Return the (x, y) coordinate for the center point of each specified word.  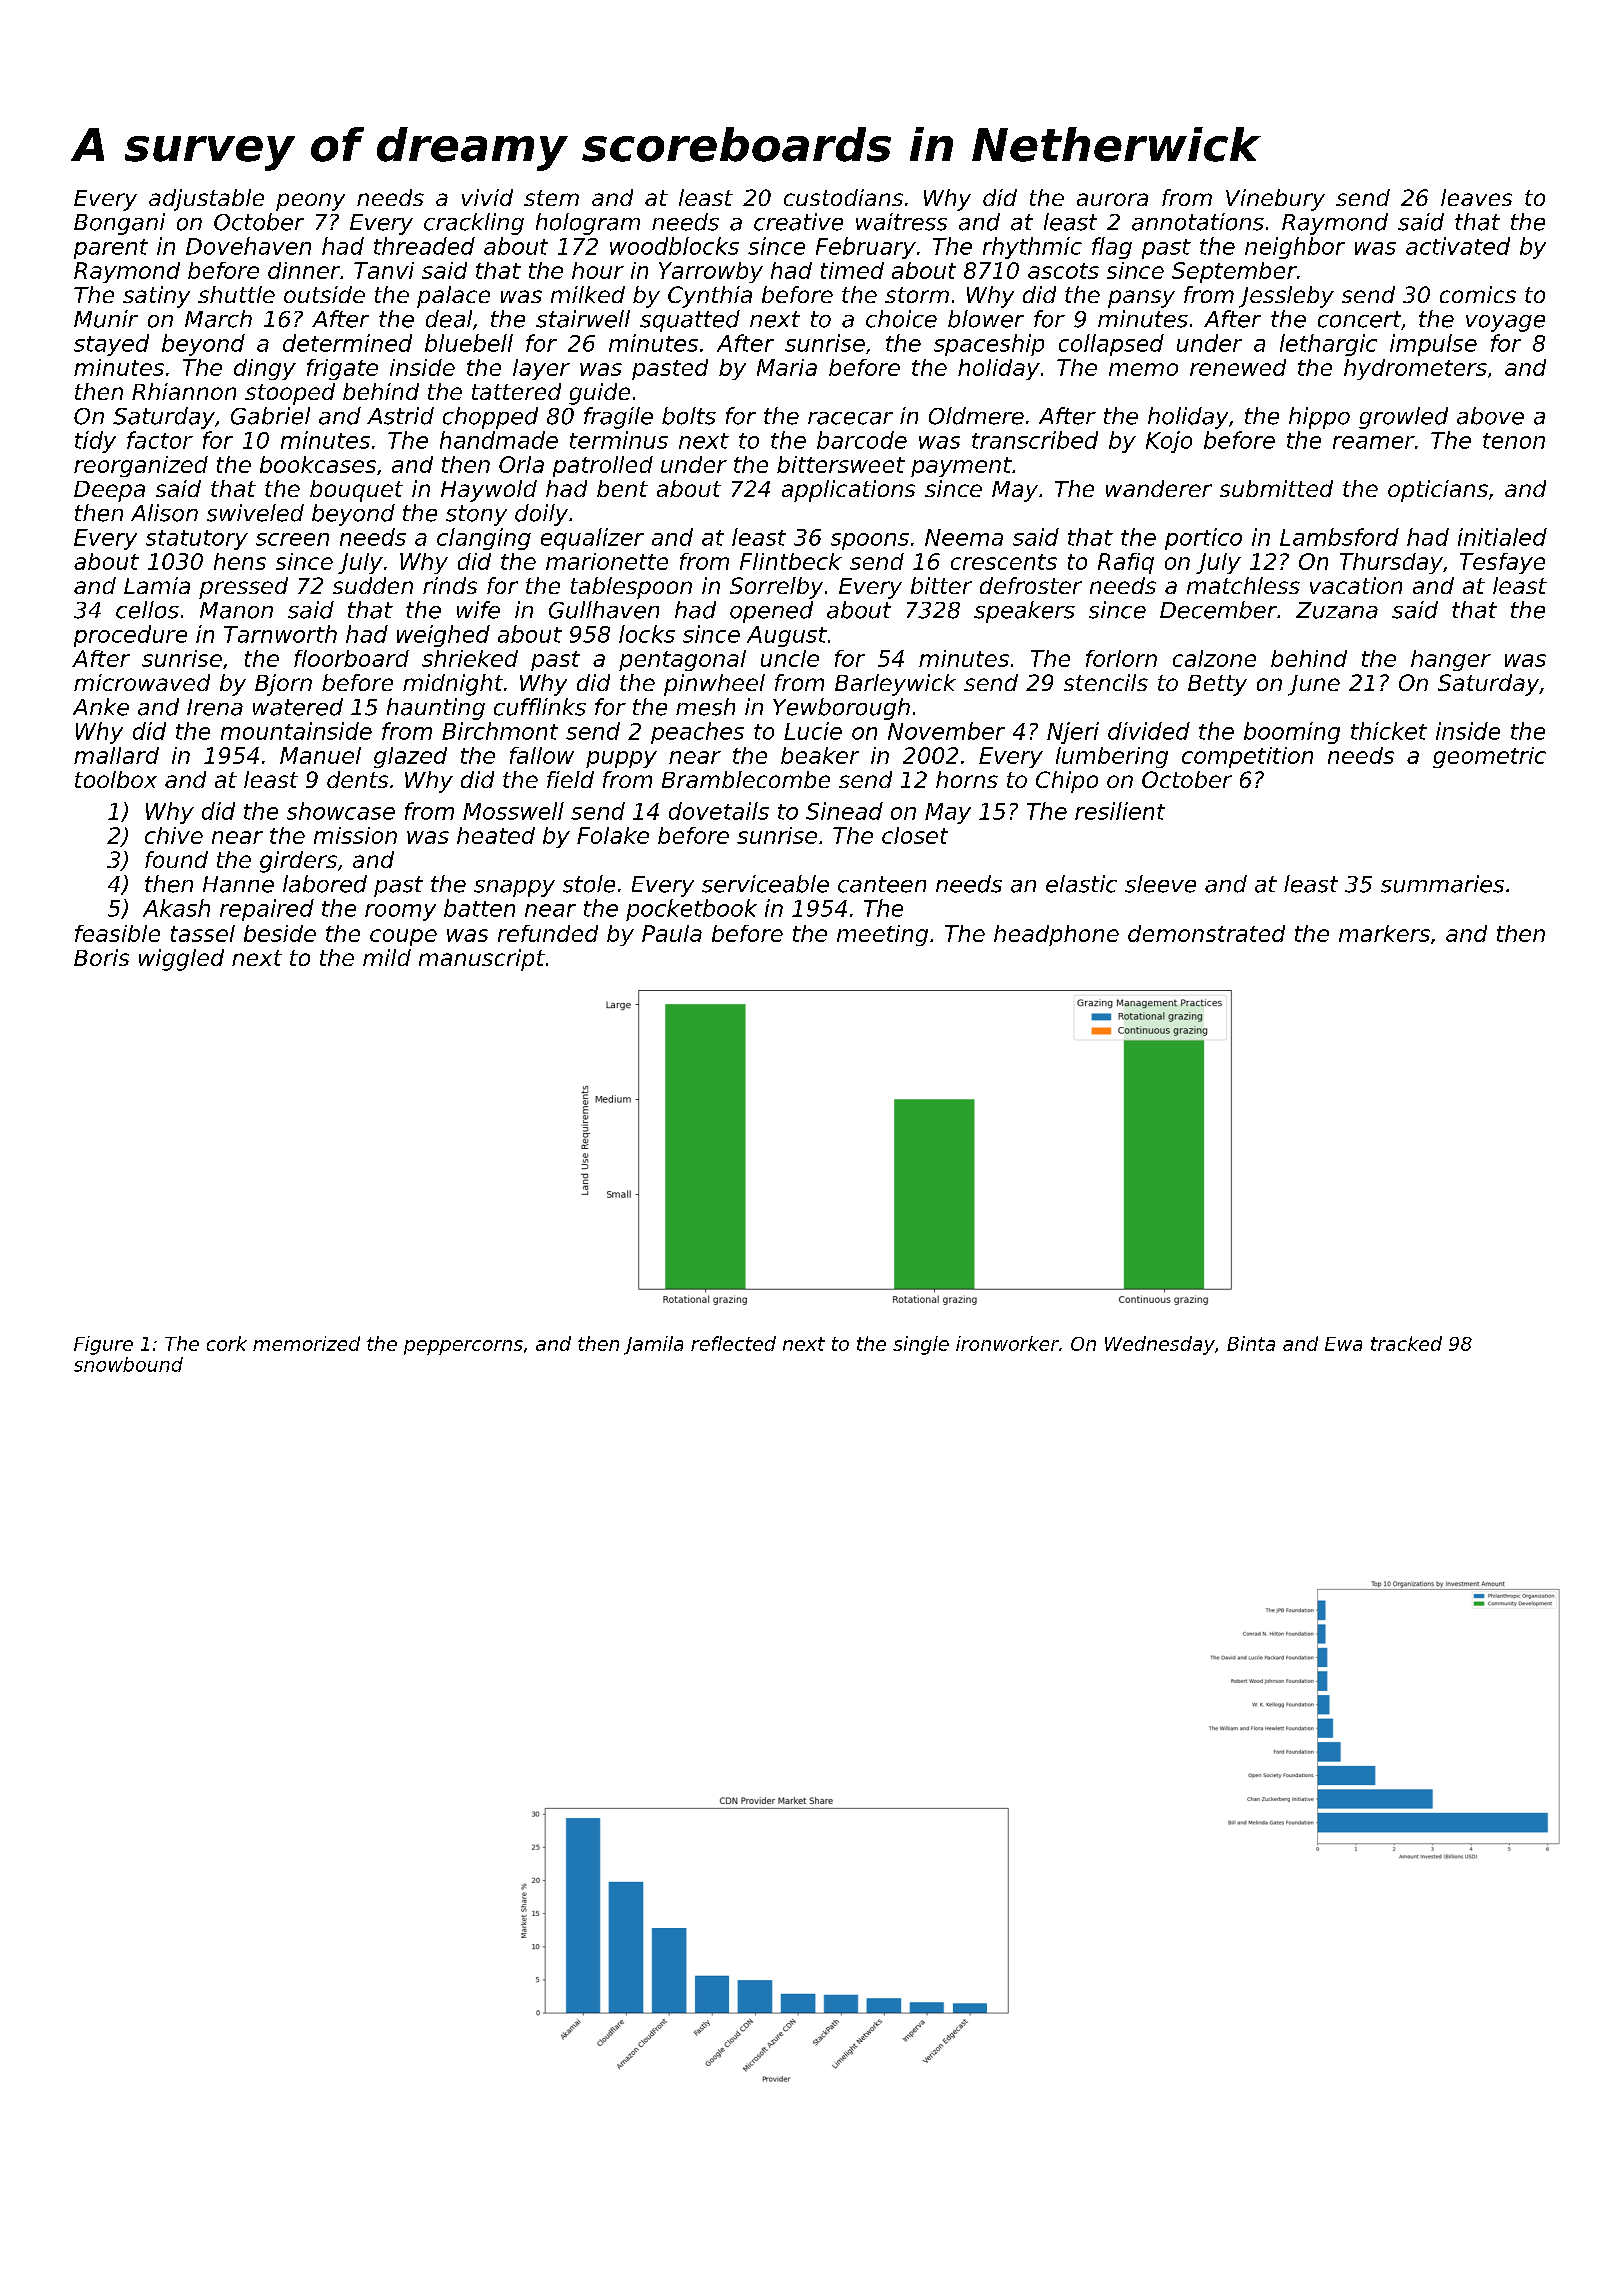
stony (476, 515)
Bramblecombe (746, 779)
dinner (304, 270)
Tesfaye (1502, 563)
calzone (1214, 658)
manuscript (482, 960)
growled (1403, 418)
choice (901, 319)
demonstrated (1206, 933)
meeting (882, 935)
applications (848, 491)
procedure (130, 636)
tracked (1406, 1343)
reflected (733, 1343)
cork (227, 1343)
